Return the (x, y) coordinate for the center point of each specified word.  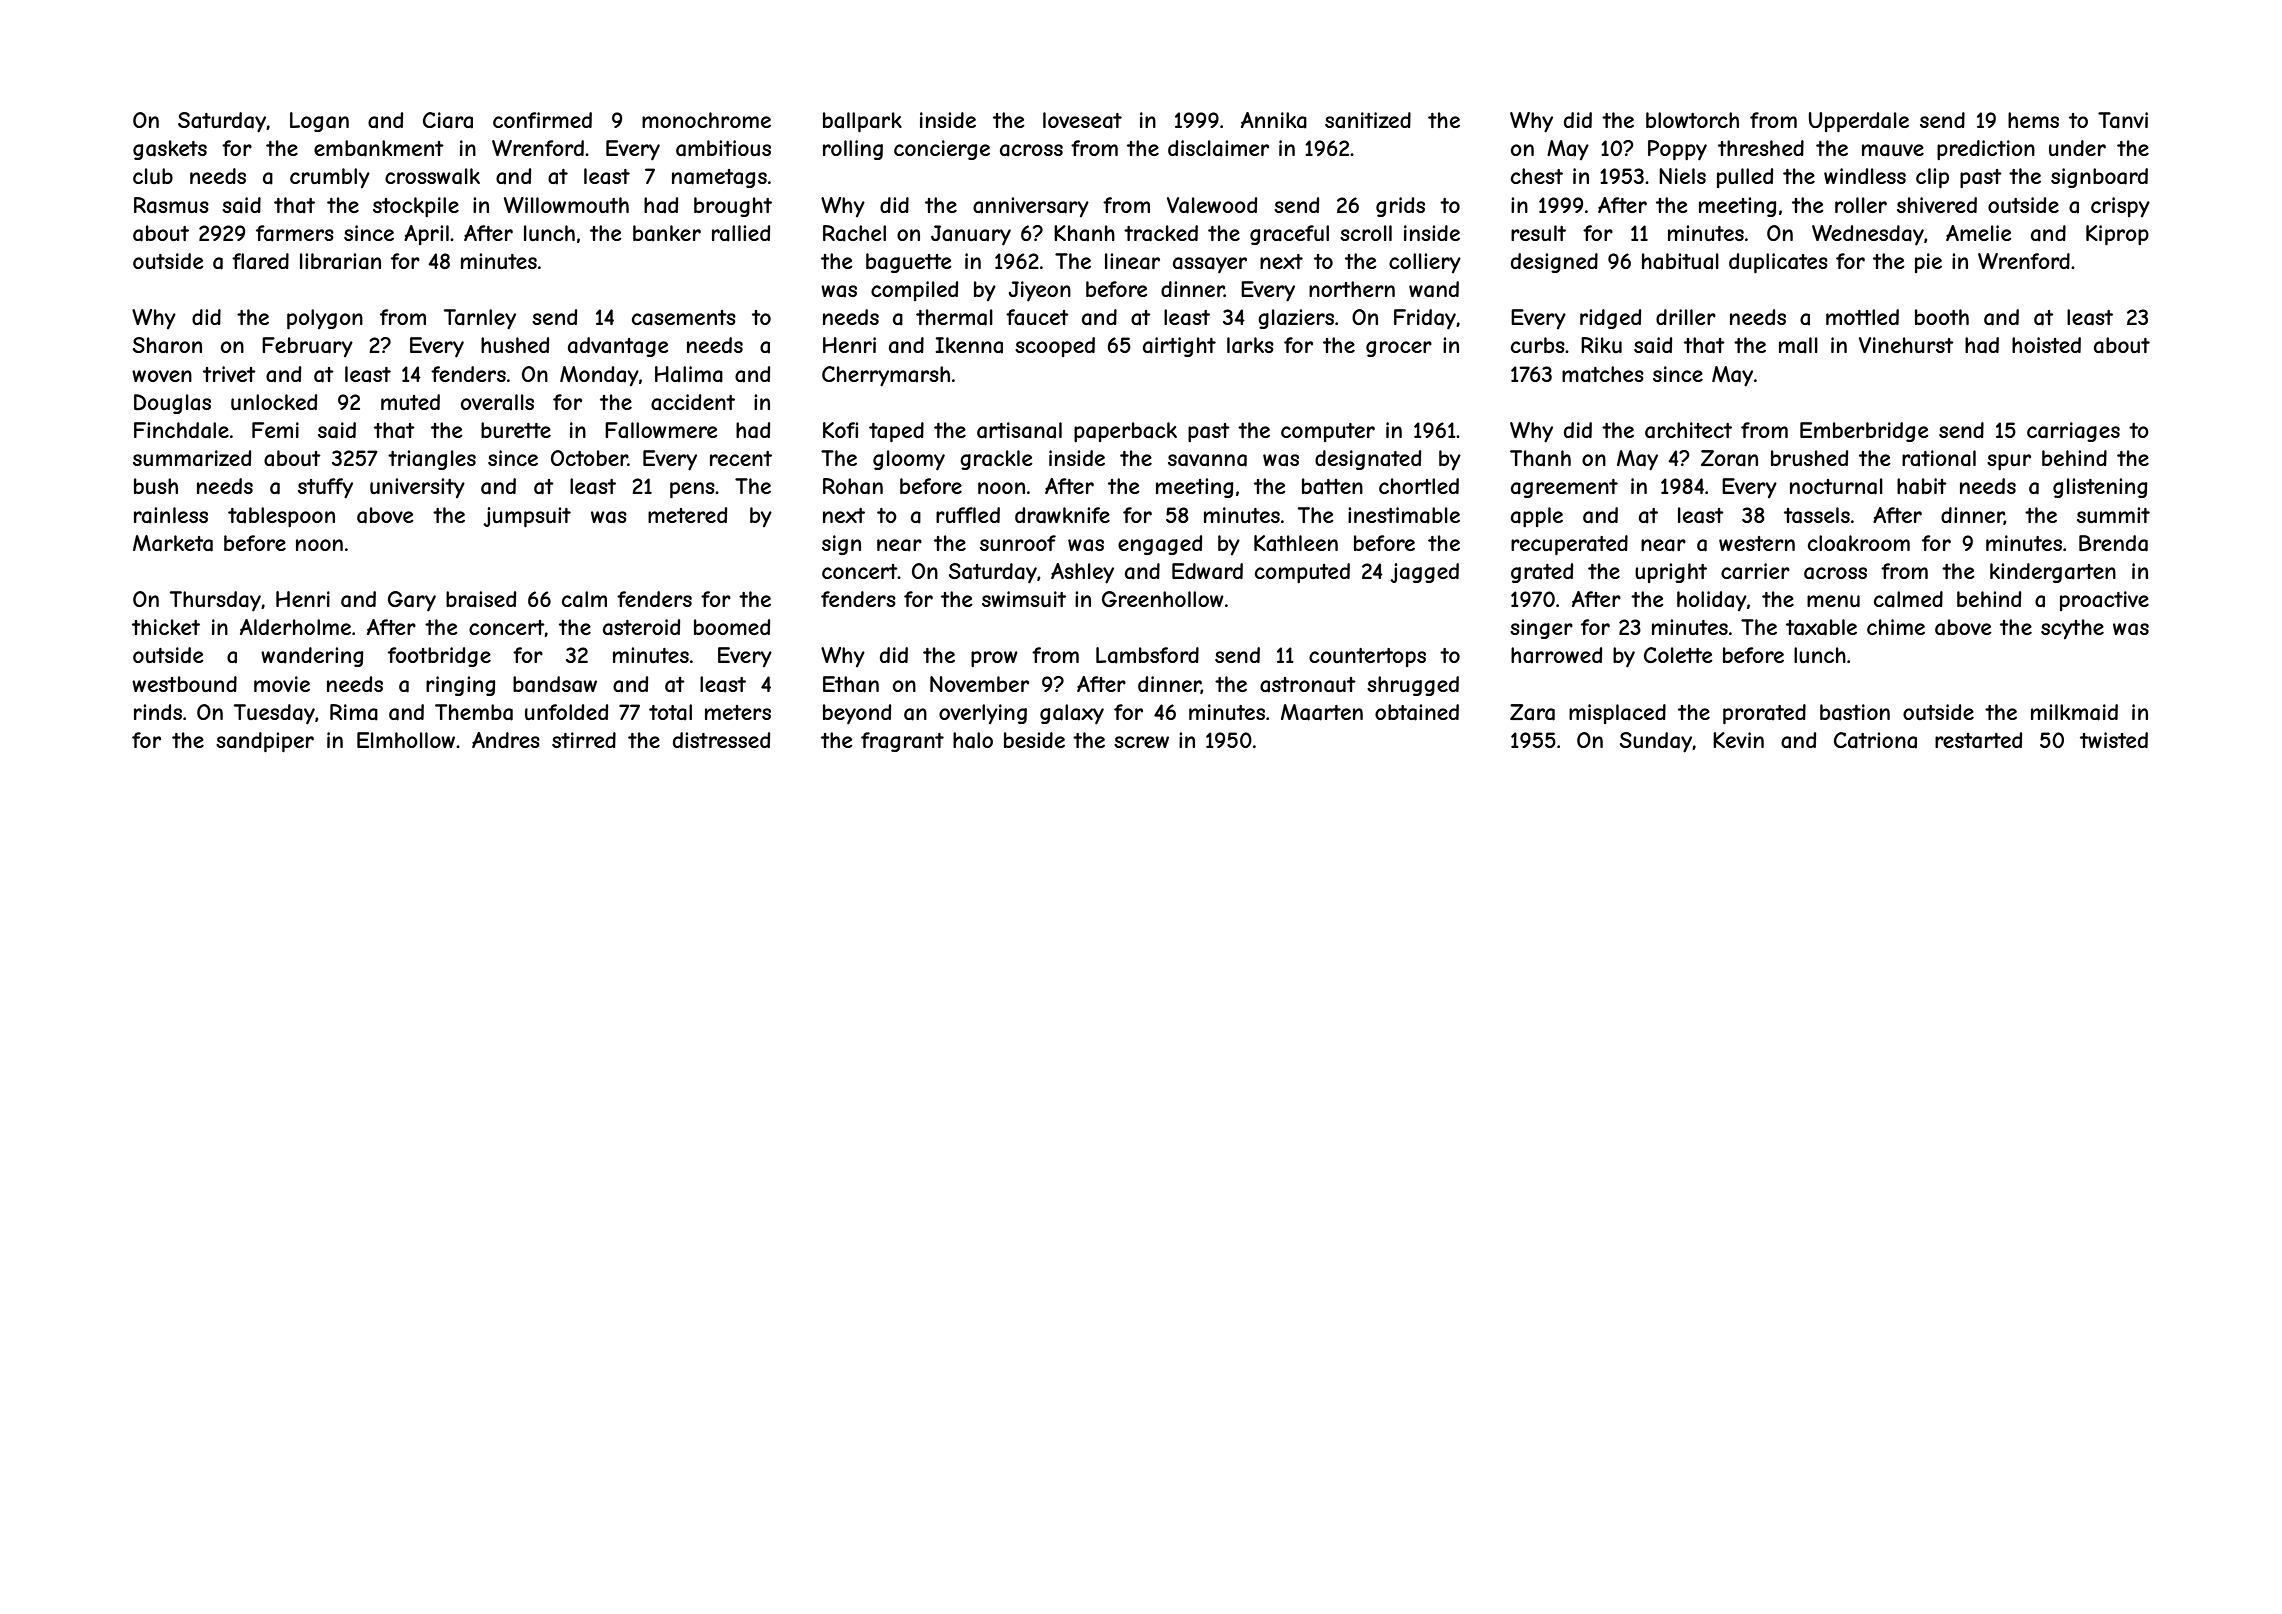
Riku (1601, 345)
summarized (192, 458)
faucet (1037, 317)
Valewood (1212, 205)
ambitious (723, 148)
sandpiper (265, 742)
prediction (1986, 150)
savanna (1207, 460)
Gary (412, 601)
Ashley (1082, 573)
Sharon (167, 345)
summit (2113, 515)
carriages (2073, 432)
